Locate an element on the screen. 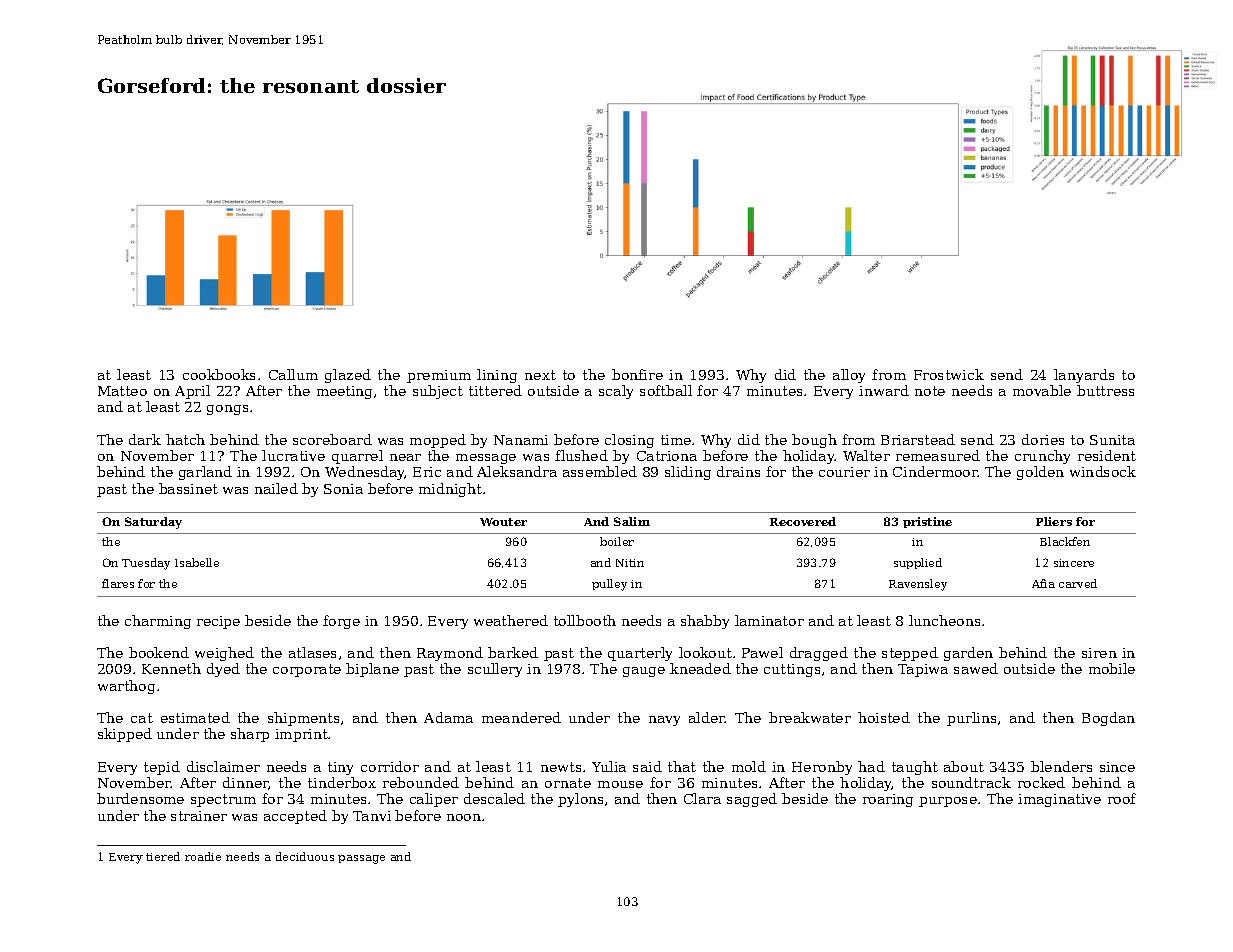 The image size is (1233, 952). tiered is located at coordinates (163, 856).
